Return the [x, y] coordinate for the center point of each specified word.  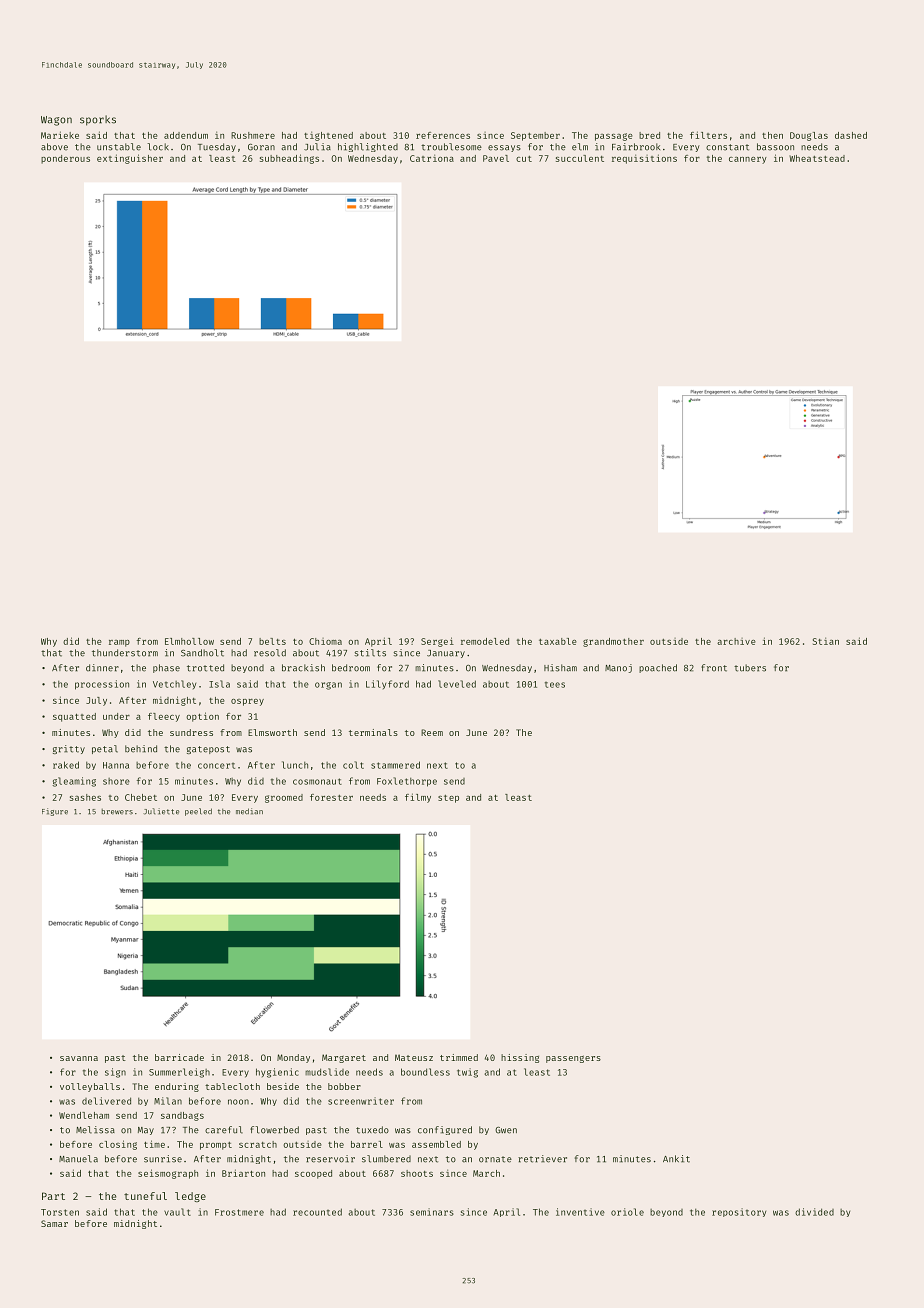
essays [504, 148]
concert [216, 766]
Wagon [56, 121]
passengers [573, 1059]
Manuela [78, 1159]
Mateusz [414, 1057]
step [448, 799]
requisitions [644, 159]
